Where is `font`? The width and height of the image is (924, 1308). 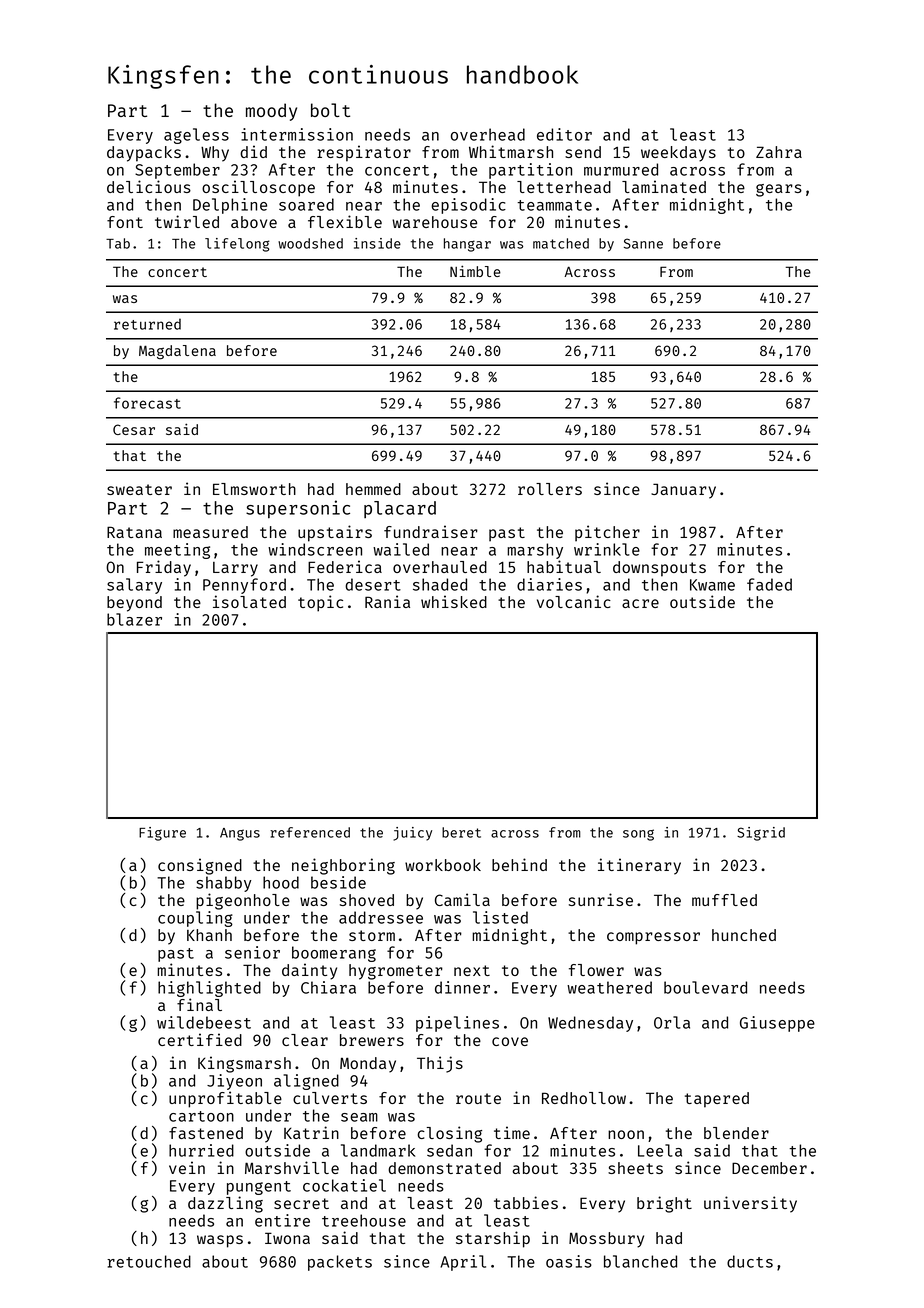 font is located at coordinates (125, 222).
